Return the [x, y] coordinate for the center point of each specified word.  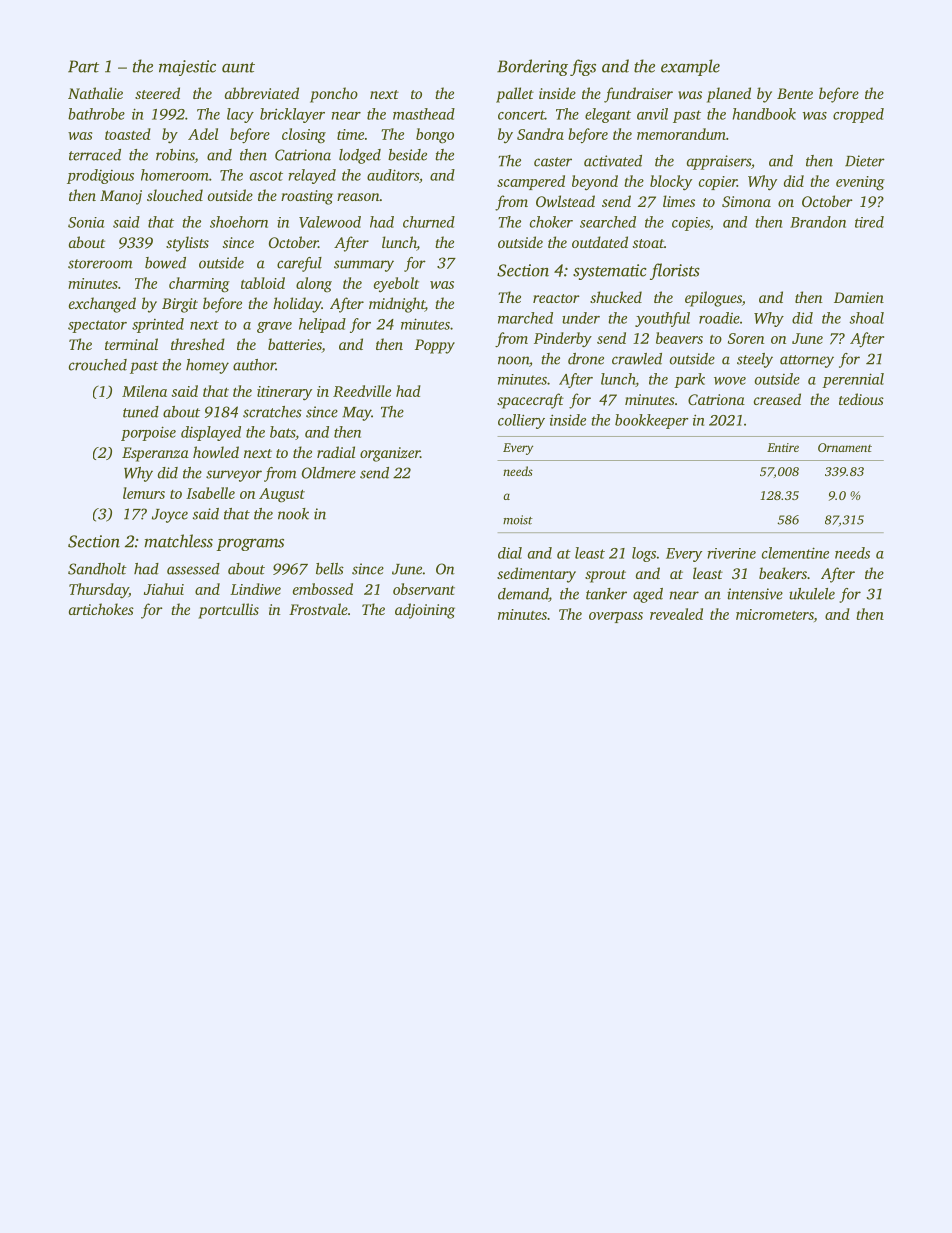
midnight [397, 305]
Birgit [180, 305]
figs [583, 67]
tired [869, 222]
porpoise [148, 433]
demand [523, 595]
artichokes [101, 609]
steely [755, 360]
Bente [795, 93]
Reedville [362, 391]
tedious [861, 399]
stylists [187, 244]
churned [429, 222]
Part [83, 66]
